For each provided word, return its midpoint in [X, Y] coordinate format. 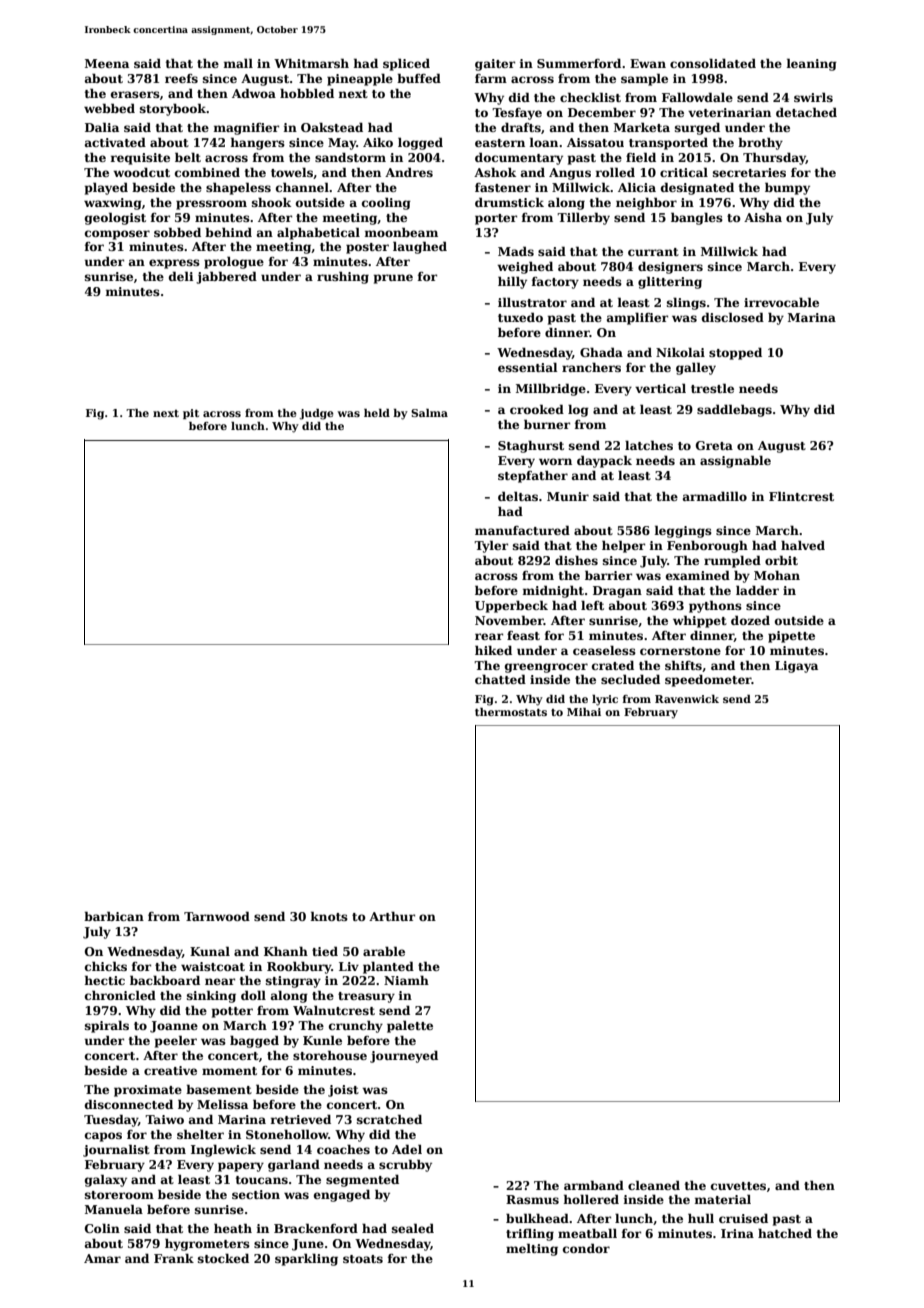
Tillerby [583, 218]
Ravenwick [687, 699]
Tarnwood [217, 916]
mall [238, 63]
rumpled [732, 562]
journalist [116, 1150]
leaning [811, 64]
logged [420, 143]
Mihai [584, 712]
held [377, 413]
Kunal [210, 951]
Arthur [392, 916]
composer [117, 235]
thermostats [511, 712]
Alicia [637, 187]
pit [191, 414]
